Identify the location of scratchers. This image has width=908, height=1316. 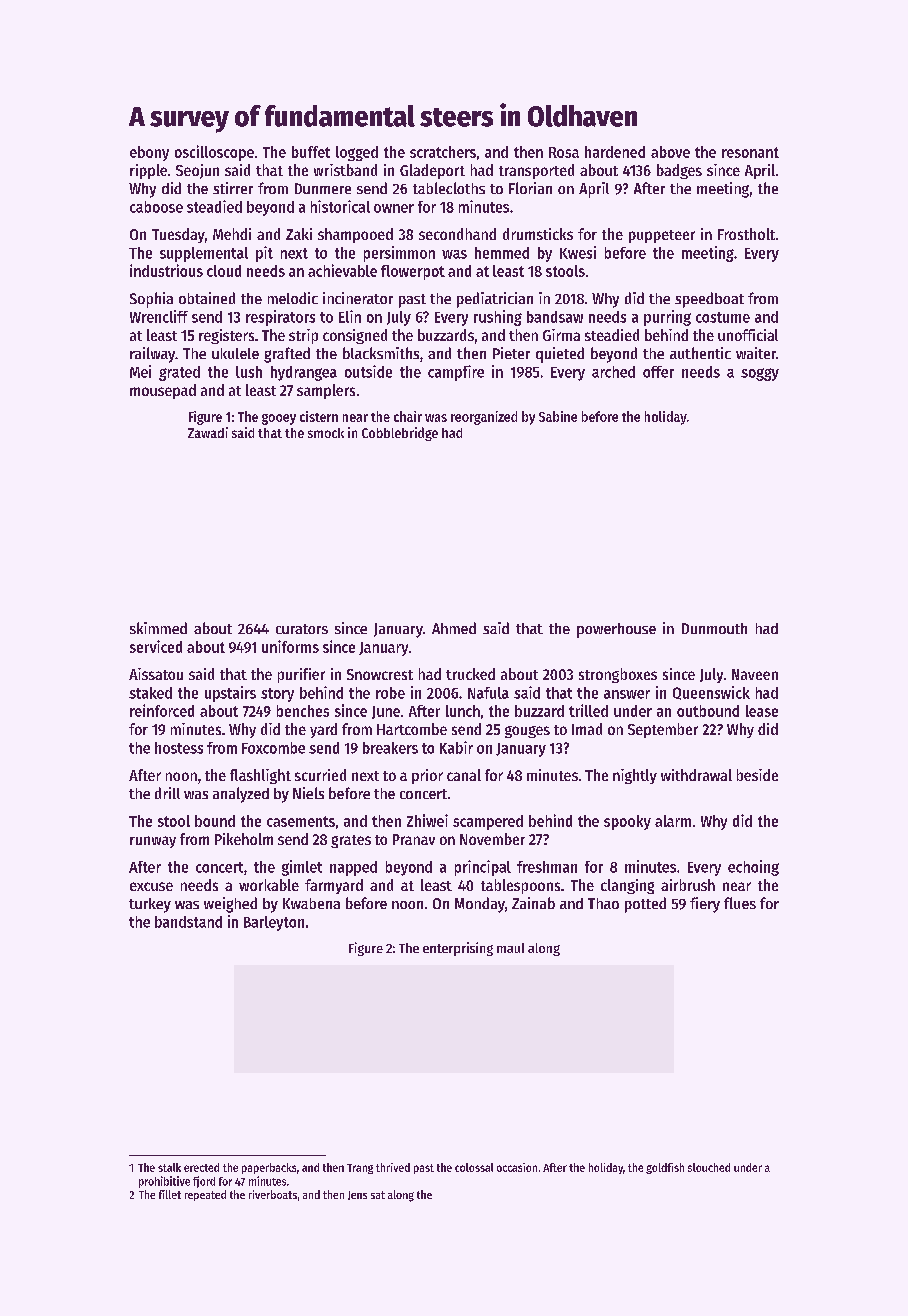
(443, 152).
